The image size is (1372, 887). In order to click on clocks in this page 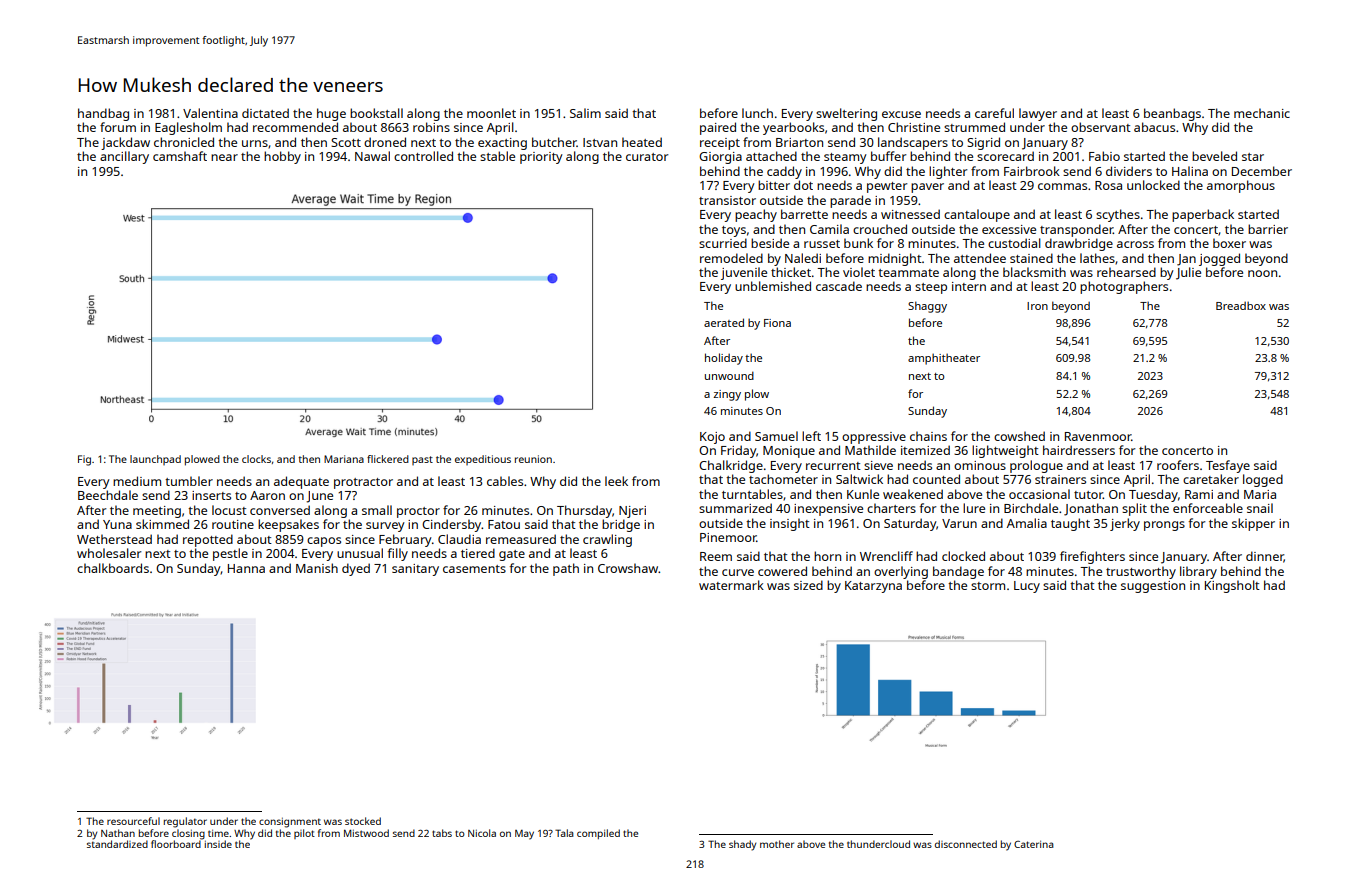, I will do `click(256, 459)`.
